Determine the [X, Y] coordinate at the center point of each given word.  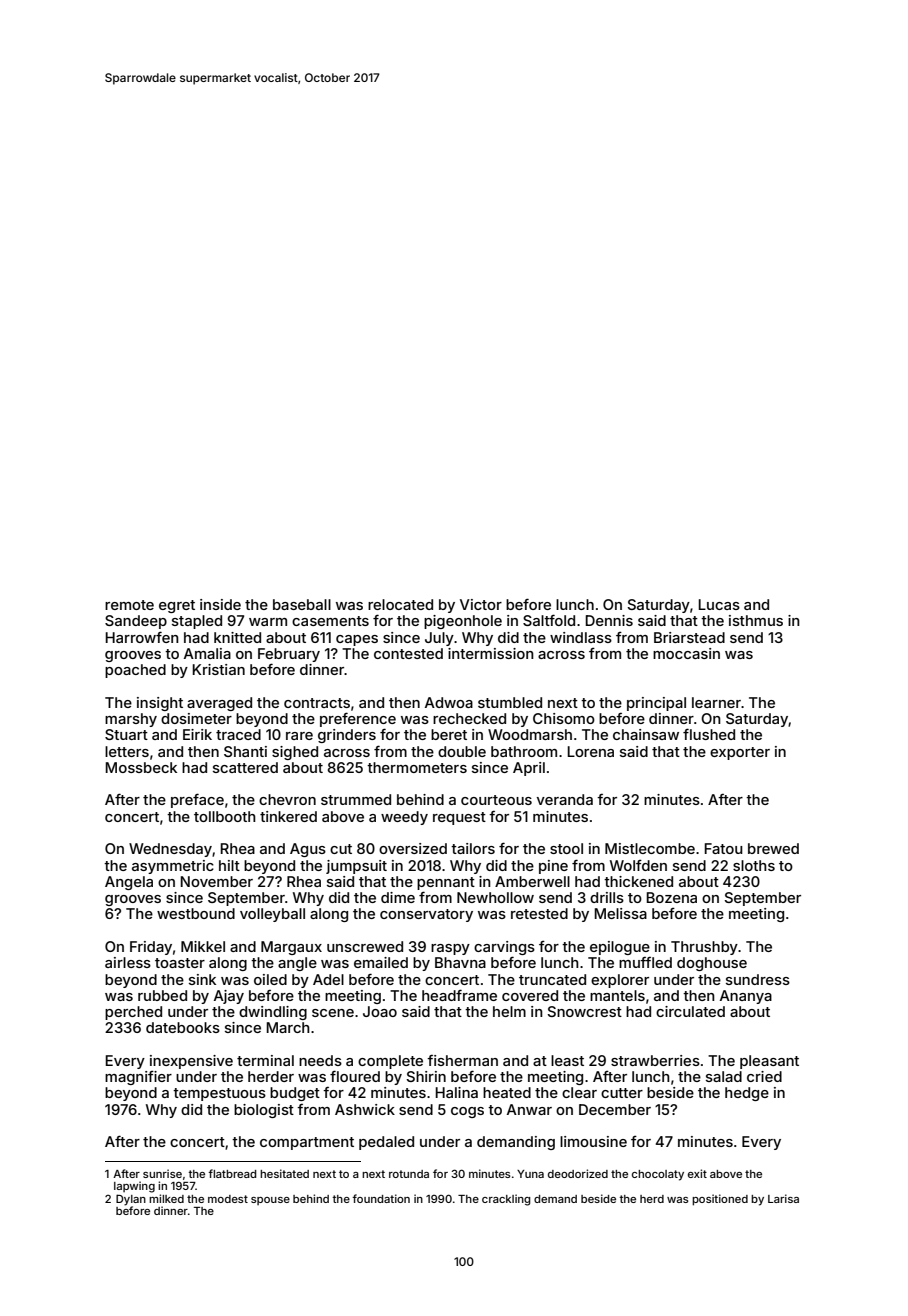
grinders [347, 736]
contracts [317, 703]
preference [358, 719]
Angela [129, 883]
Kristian [219, 669]
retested [539, 913]
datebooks [183, 1027]
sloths [754, 865]
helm [509, 1011]
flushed [709, 734]
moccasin [686, 653]
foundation [381, 1198]
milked [166, 1198]
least [567, 1060]
